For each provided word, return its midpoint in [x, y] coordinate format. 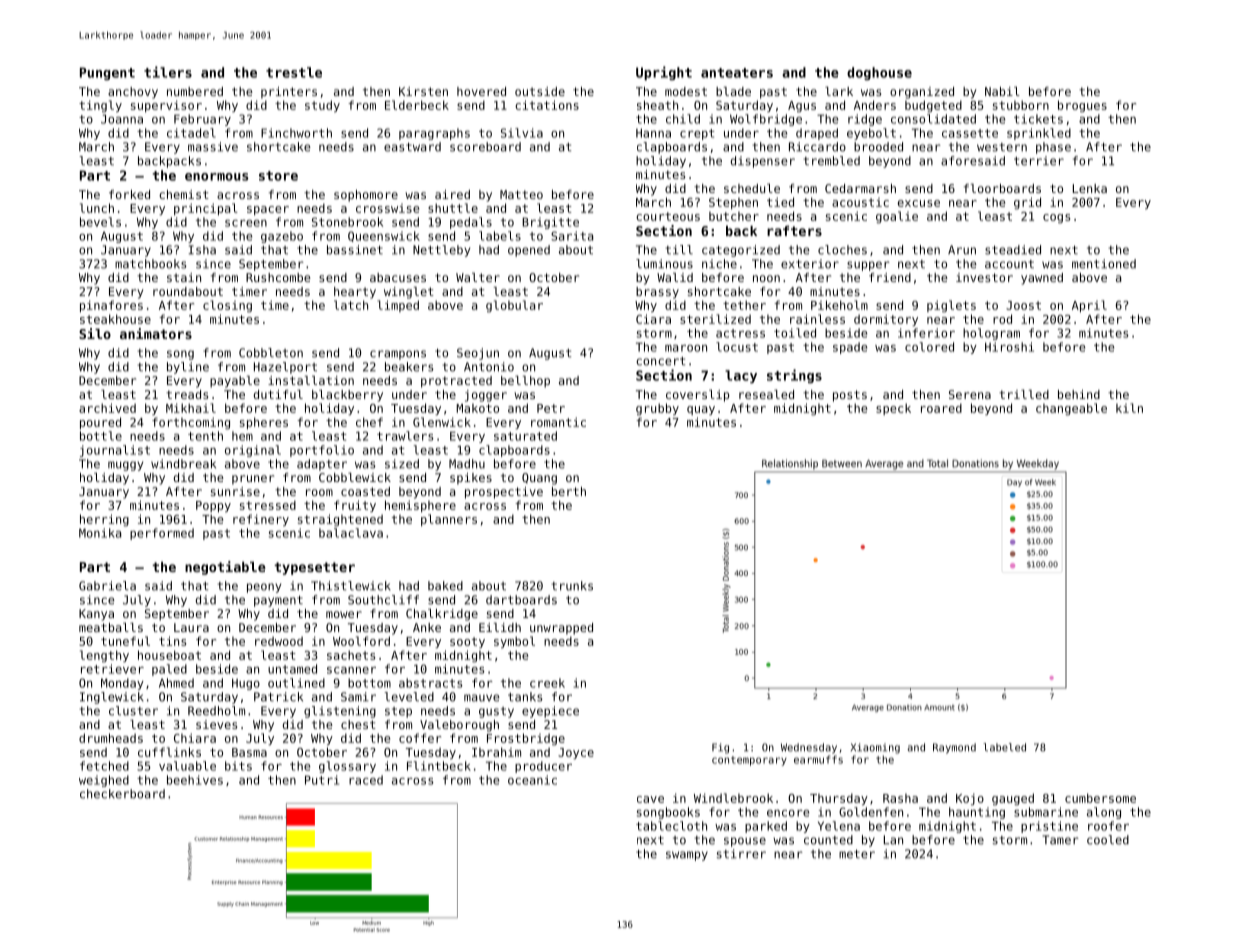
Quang [539, 479]
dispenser [763, 162]
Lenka [1090, 188]
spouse [745, 842]
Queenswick [384, 236]
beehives [195, 780]
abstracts [431, 683]
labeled [1004, 747]
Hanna [653, 133]
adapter [322, 465]
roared [941, 408]
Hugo [246, 684]
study [322, 106]
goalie [897, 217]
